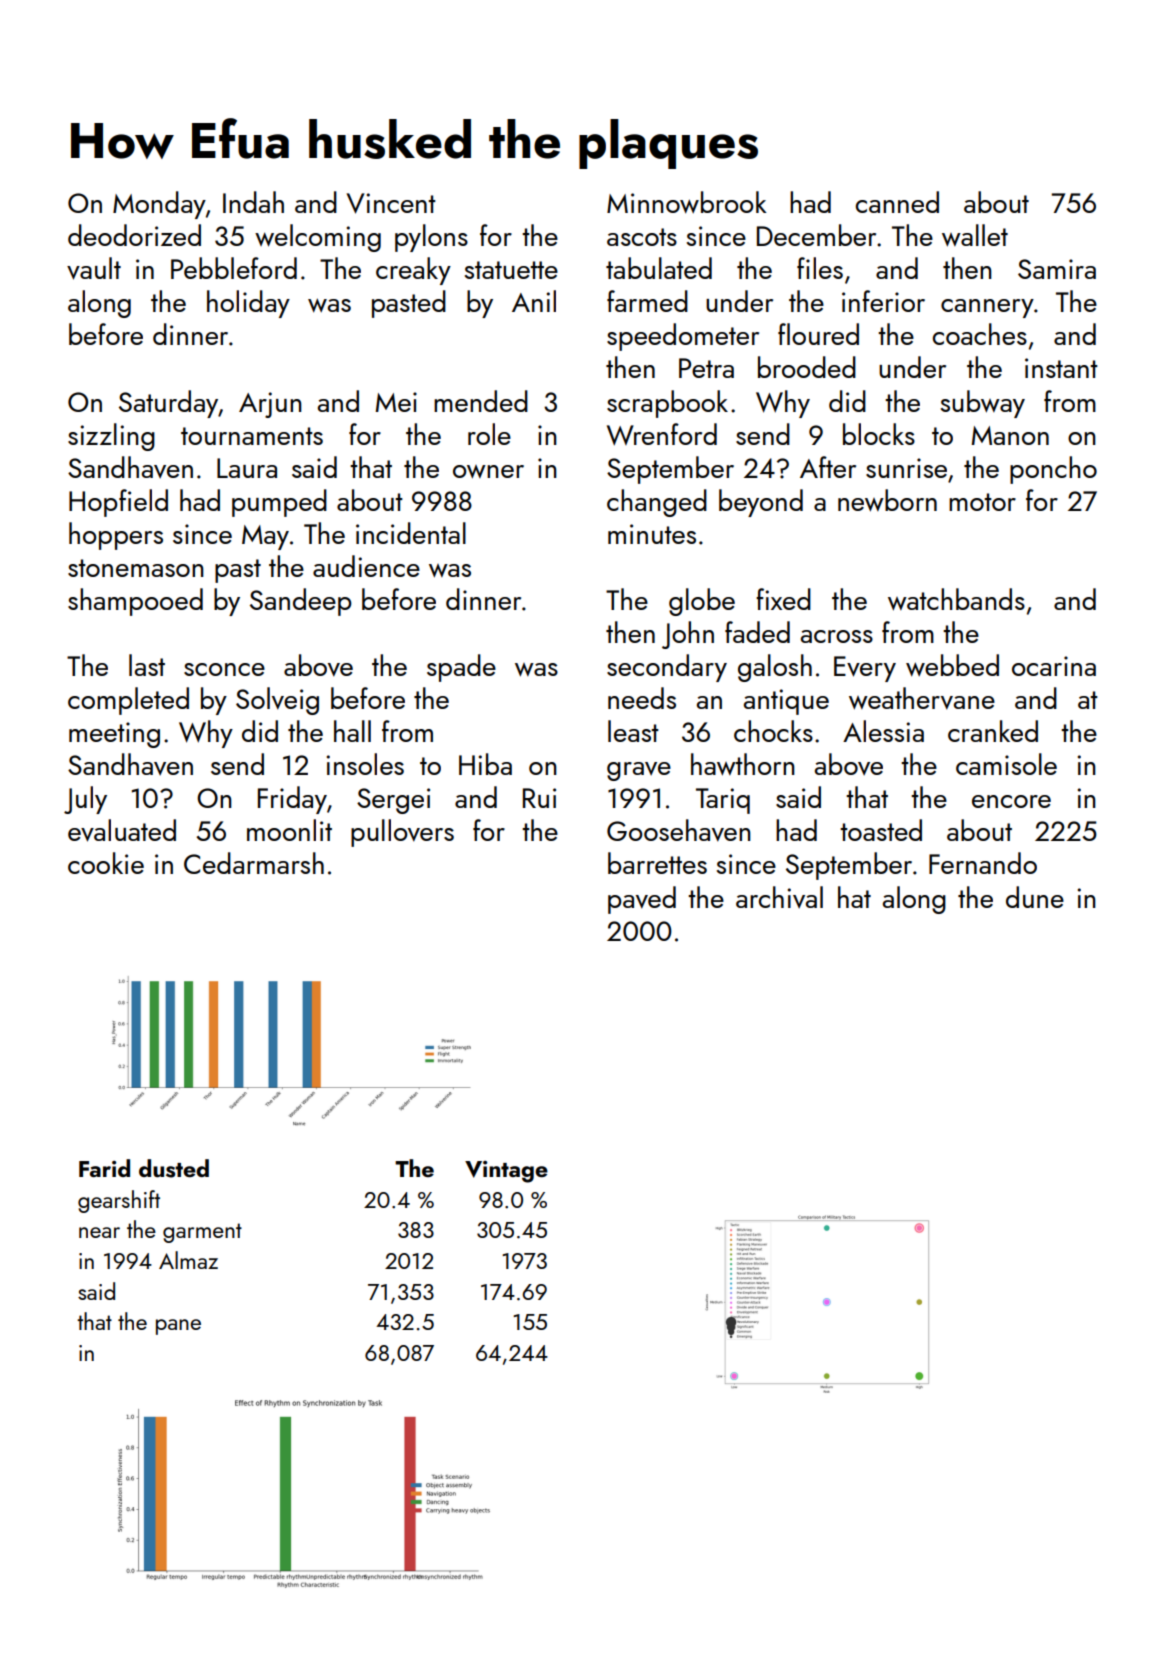 The width and height of the screenshot is (1165, 1654). Describe the element at coordinates (1035, 897) in the screenshot. I see `dune` at that location.
